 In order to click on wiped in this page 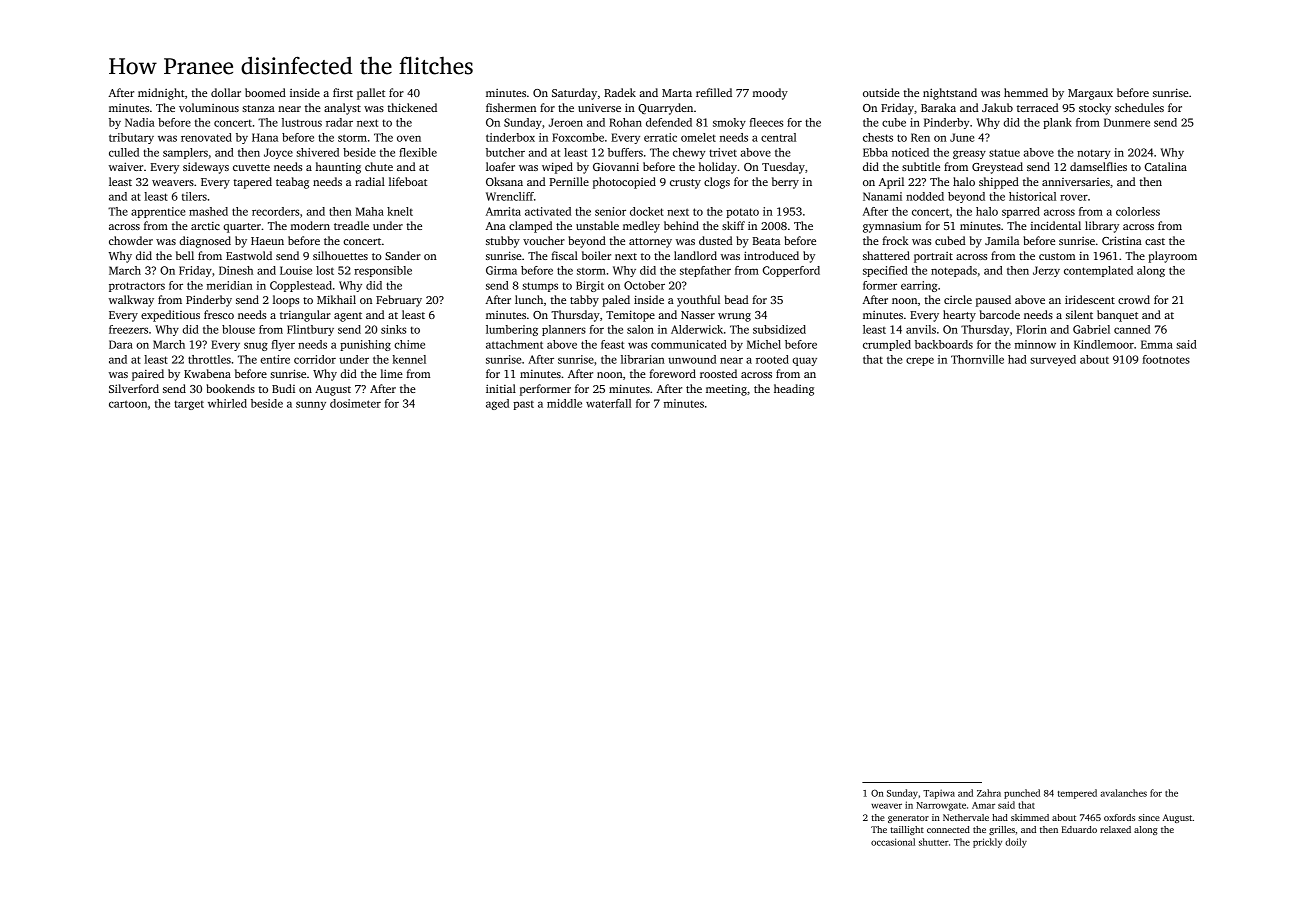, I will do `click(557, 168)`.
